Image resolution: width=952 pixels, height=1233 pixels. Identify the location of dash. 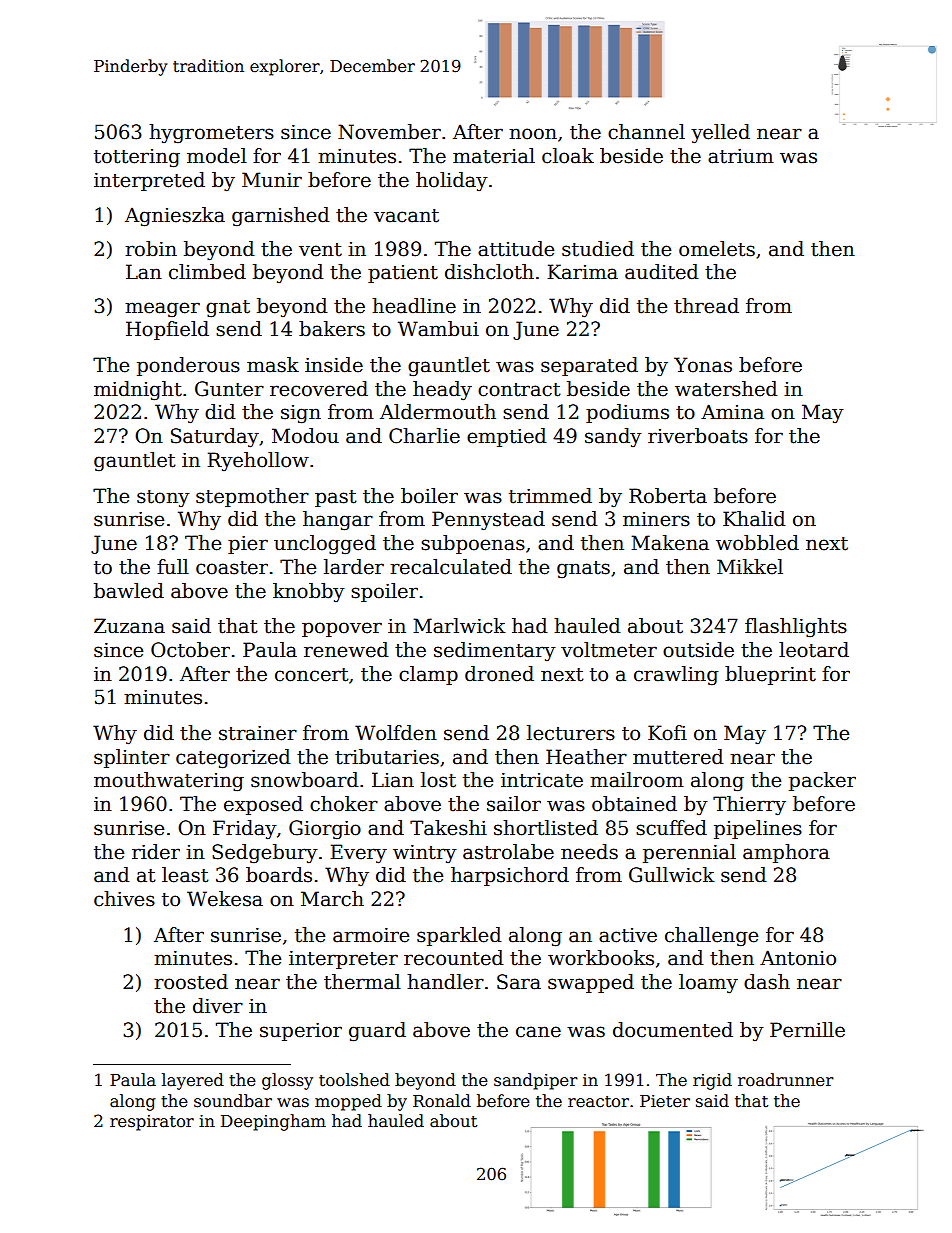
(767, 982).
